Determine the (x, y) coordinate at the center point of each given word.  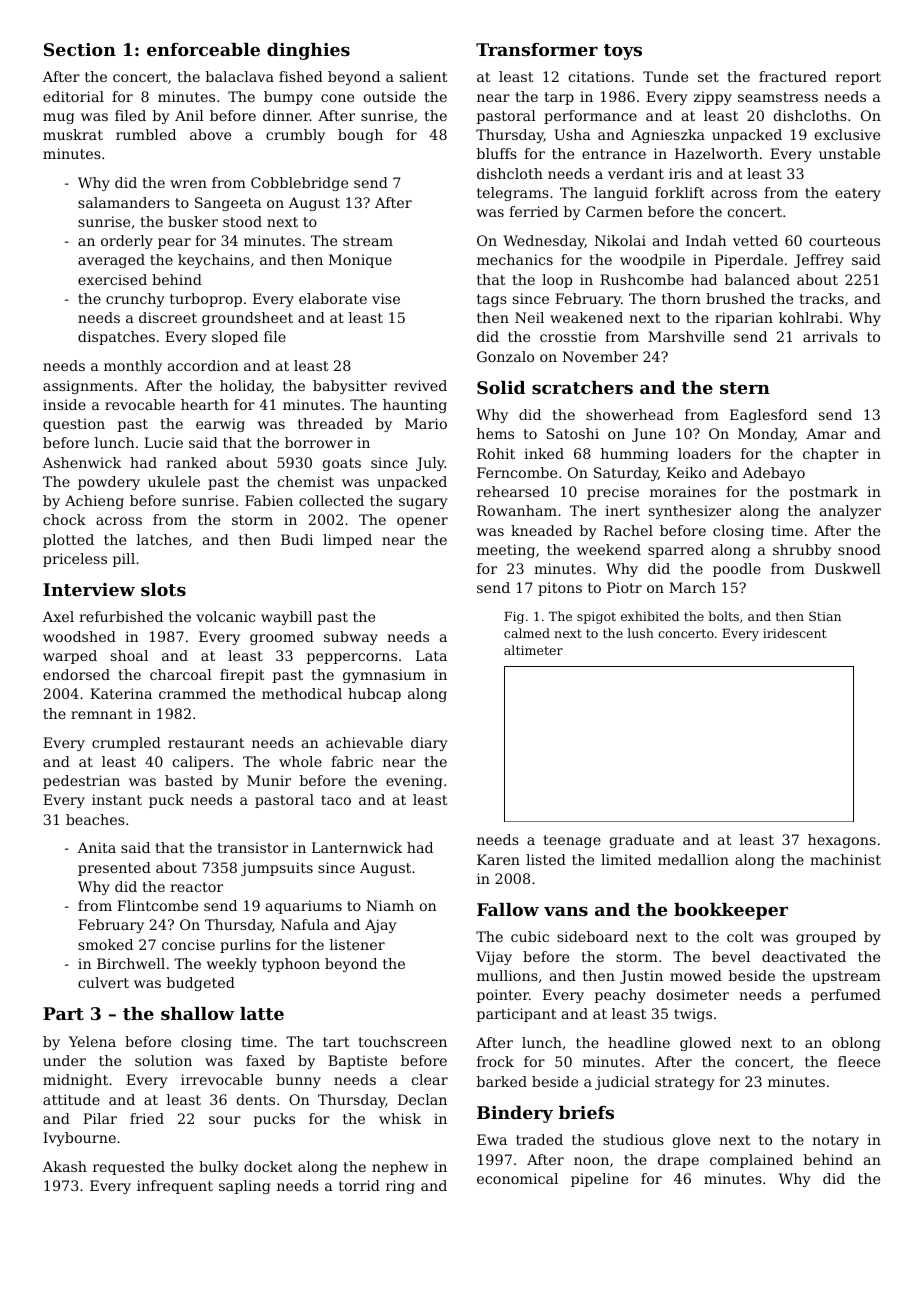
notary (835, 1141)
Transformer (537, 49)
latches (162, 539)
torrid (359, 1185)
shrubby (802, 551)
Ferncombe (517, 472)
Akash (65, 1166)
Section (80, 49)
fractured (793, 76)
